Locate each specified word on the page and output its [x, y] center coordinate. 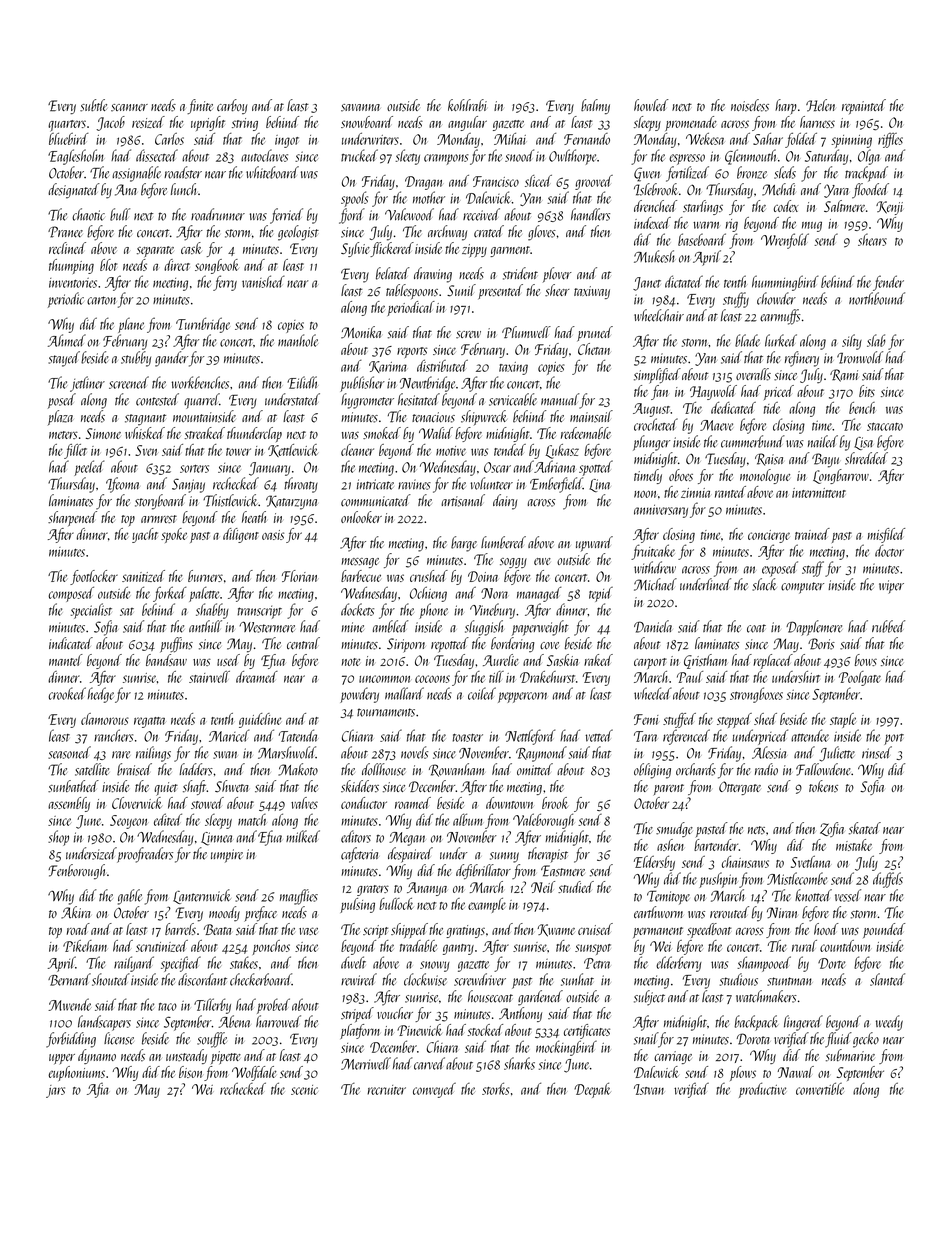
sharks [519, 1063]
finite [200, 106]
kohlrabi [467, 105]
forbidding [71, 1040]
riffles [890, 140]
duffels [888, 880]
